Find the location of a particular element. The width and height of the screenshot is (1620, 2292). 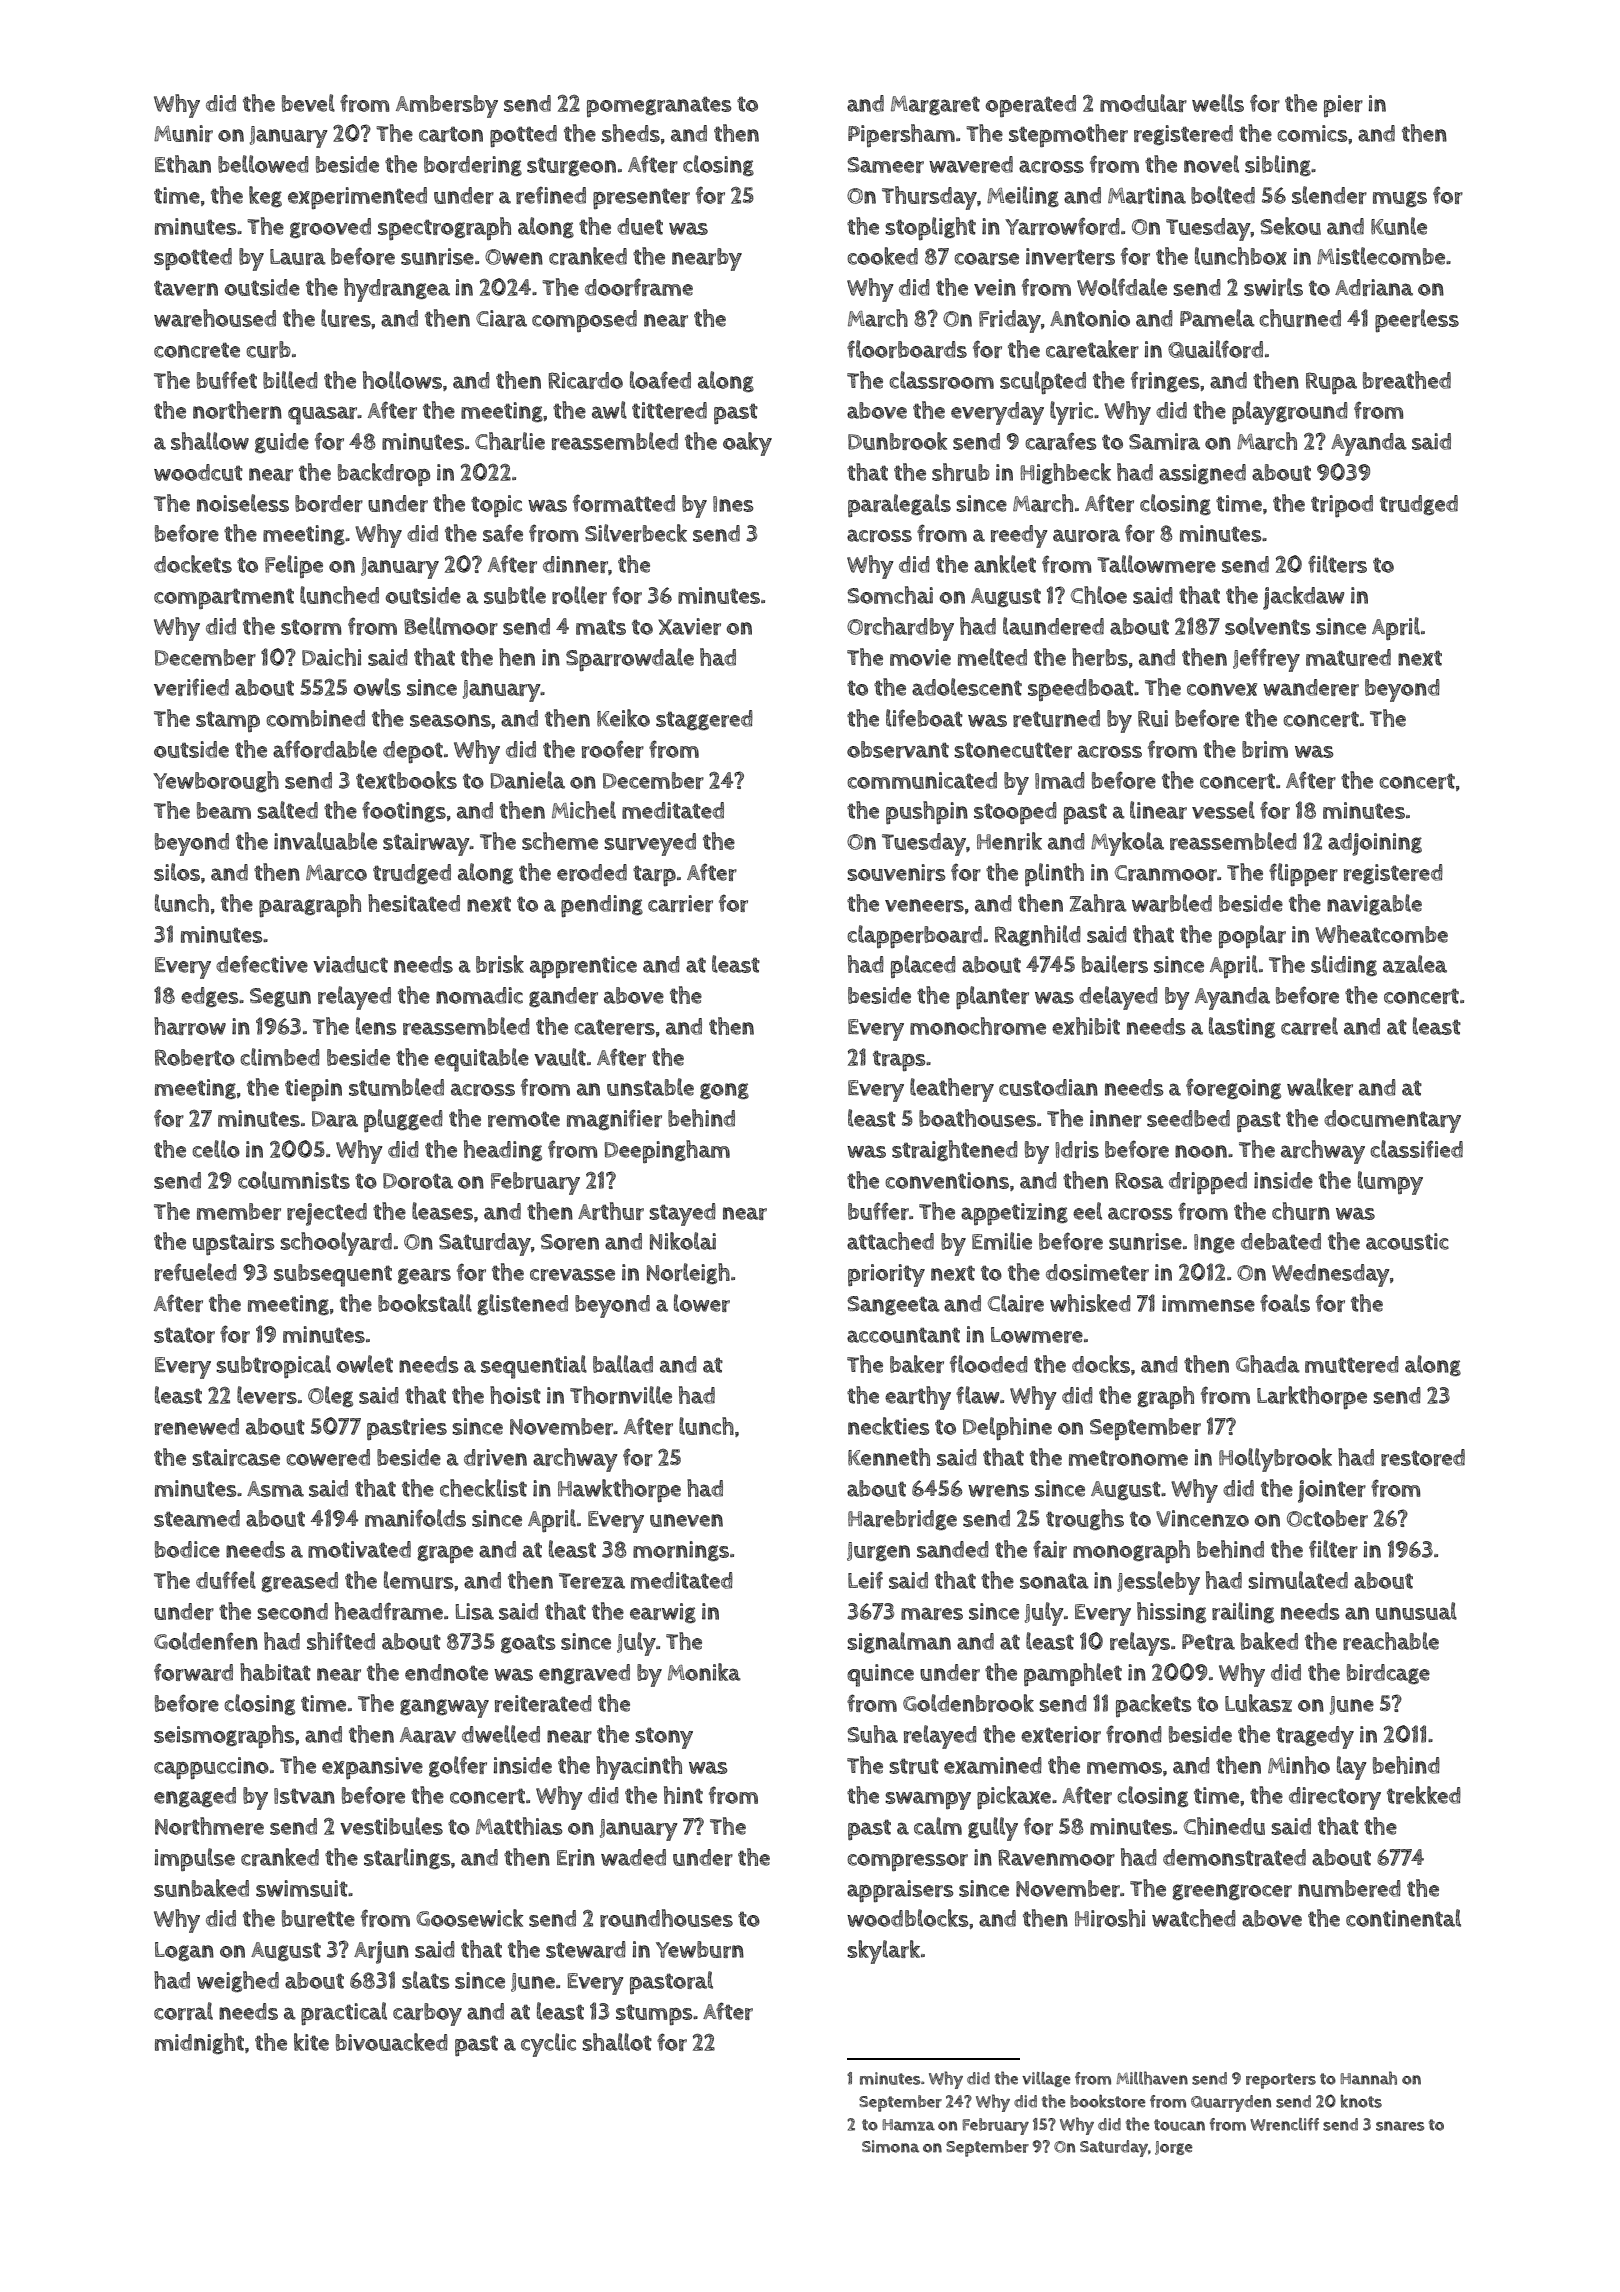

nomadic is located at coordinates (479, 995).
